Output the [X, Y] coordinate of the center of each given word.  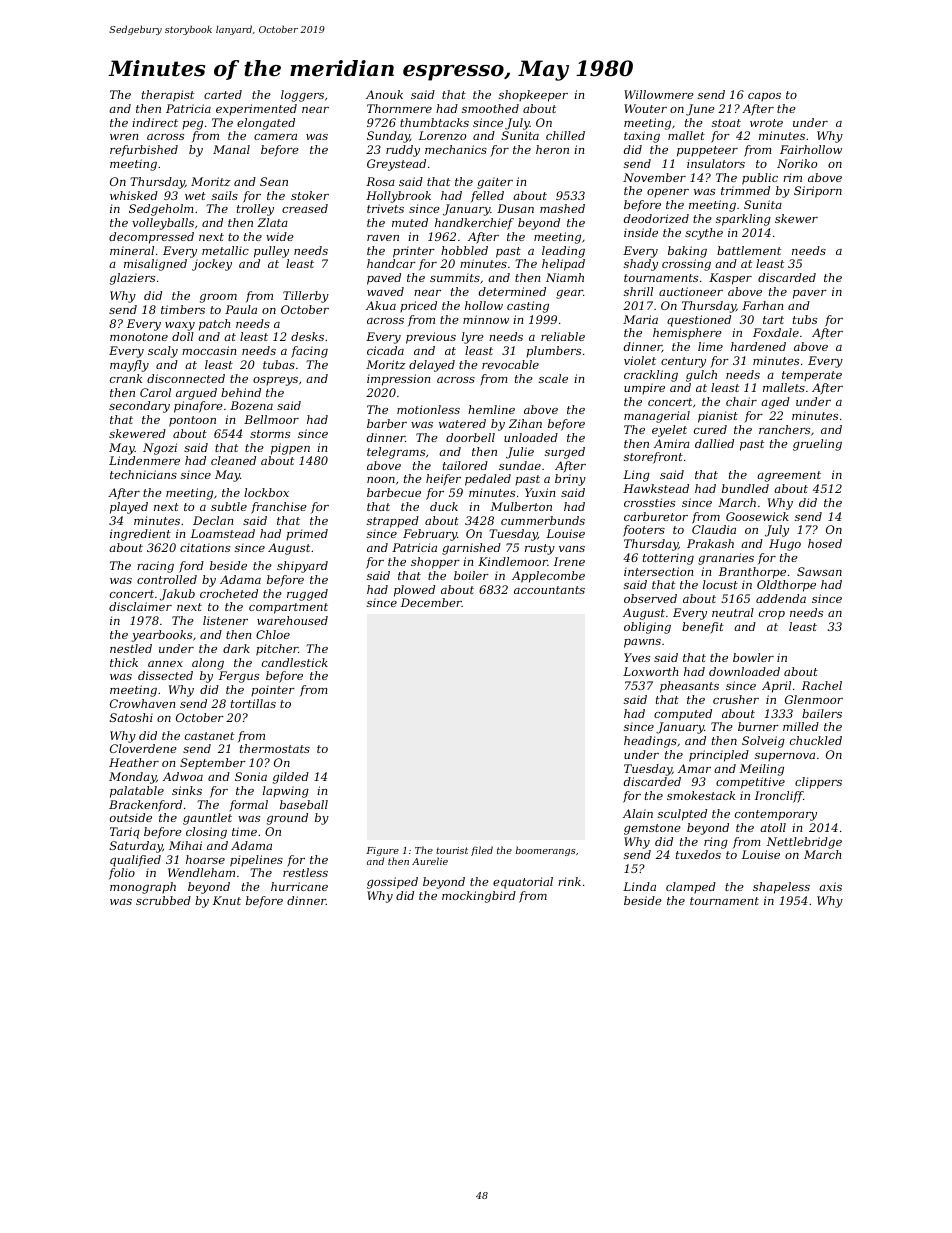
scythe [704, 234]
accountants [549, 590]
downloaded [744, 671]
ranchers [784, 429]
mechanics [456, 149]
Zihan [525, 423]
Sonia [251, 776]
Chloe [273, 634]
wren [124, 137]
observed [650, 598]
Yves [637, 657]
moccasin [209, 350]
